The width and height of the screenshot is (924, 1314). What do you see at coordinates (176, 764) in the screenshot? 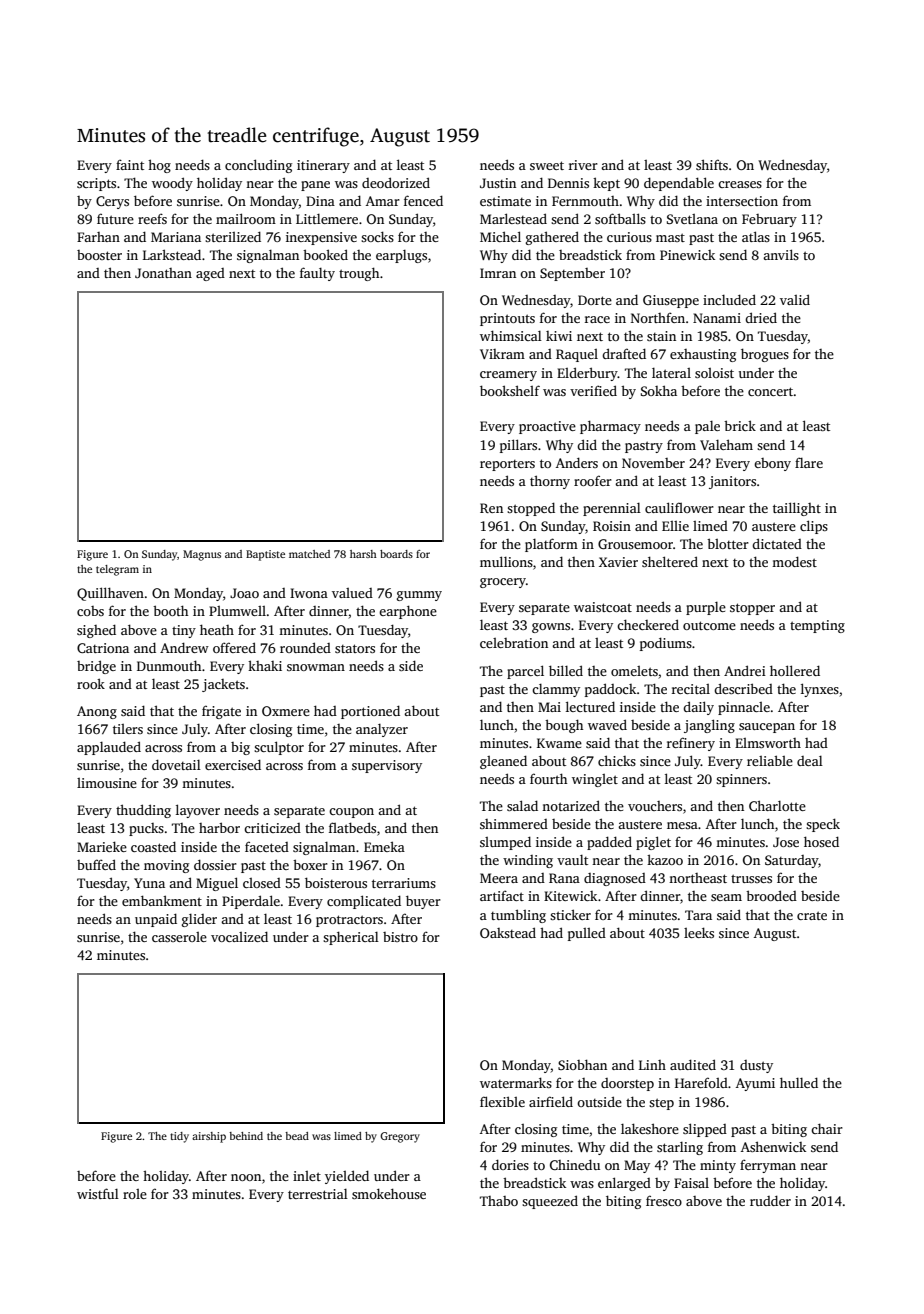
I see `dovetail` at bounding box center [176, 764].
